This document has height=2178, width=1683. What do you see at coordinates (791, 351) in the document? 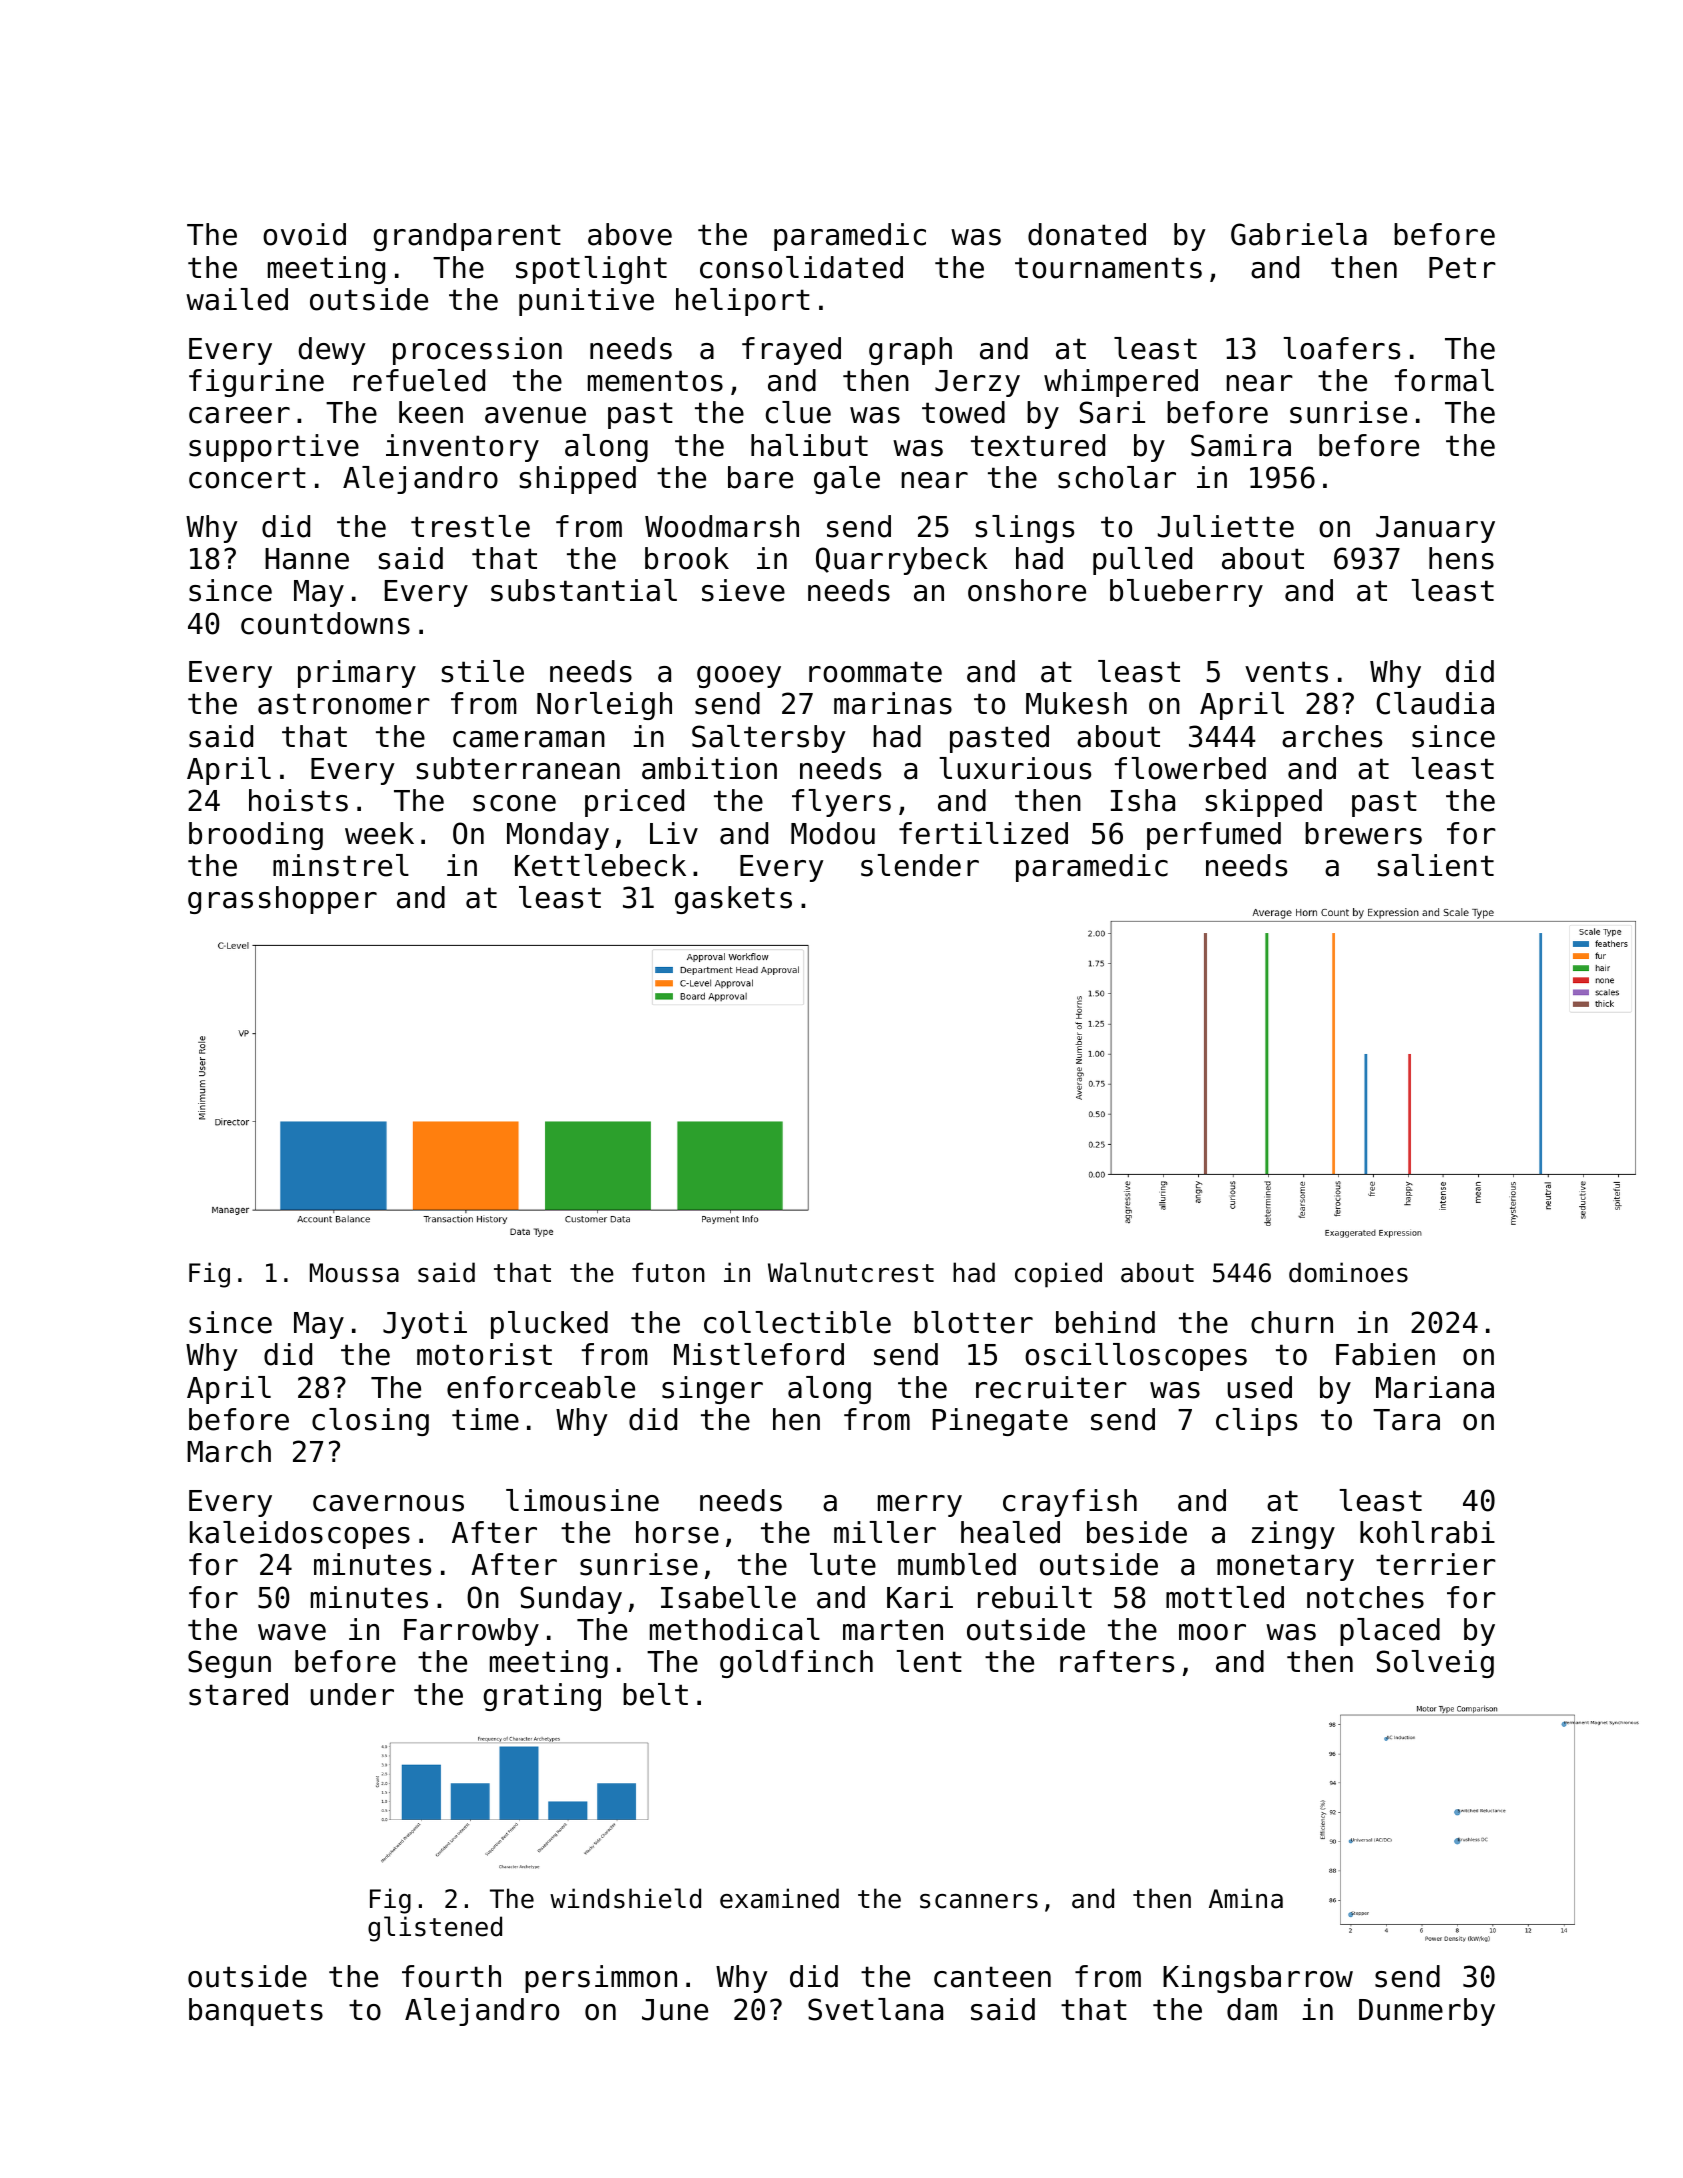
I see `frayed` at bounding box center [791, 351].
